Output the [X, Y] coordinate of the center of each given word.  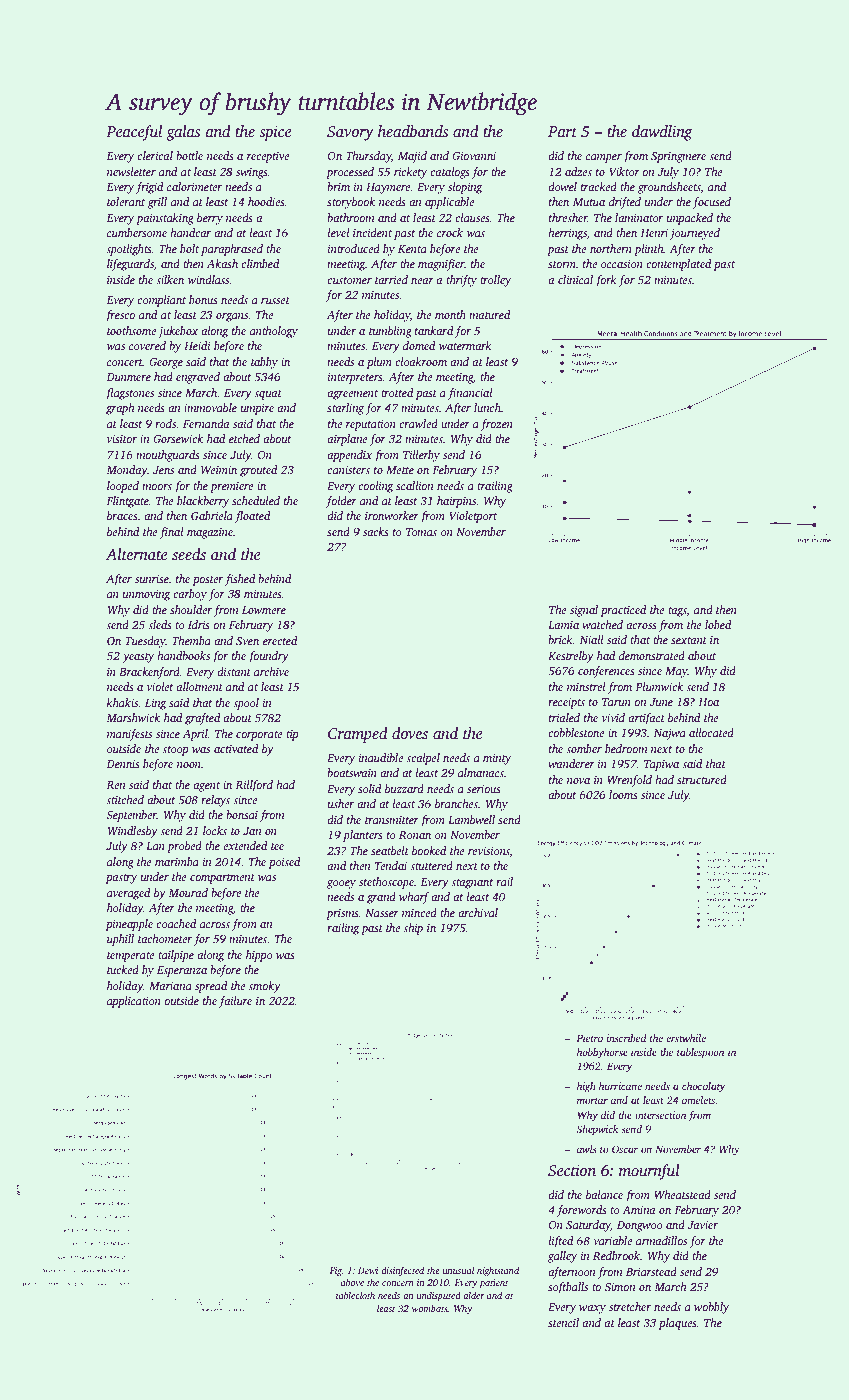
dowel [562, 186]
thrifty [461, 281]
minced [419, 912]
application [134, 1002]
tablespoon [700, 1053]
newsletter [131, 171]
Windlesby [133, 832]
